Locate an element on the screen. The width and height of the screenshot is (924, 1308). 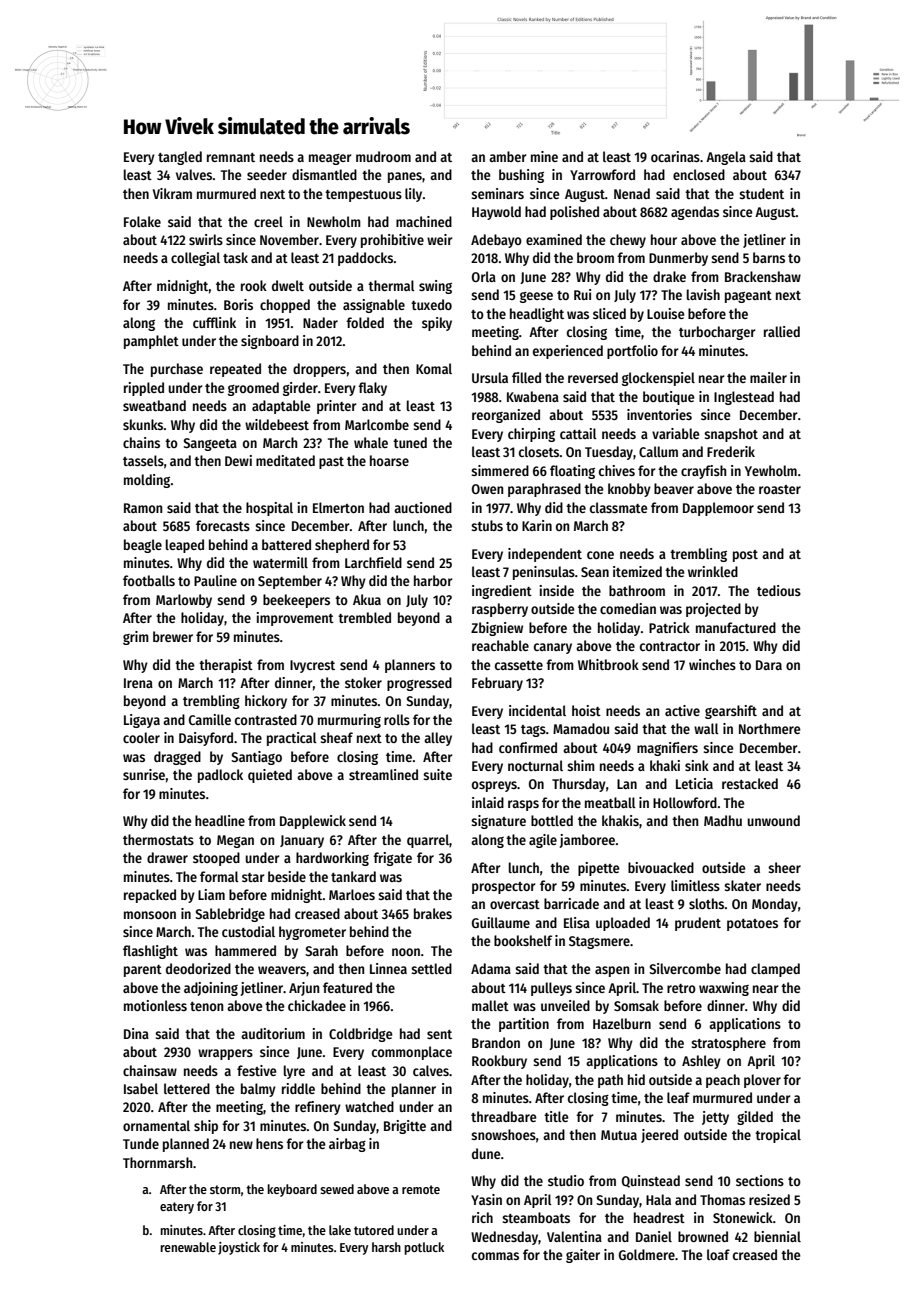
mallet is located at coordinates (490, 1005).
